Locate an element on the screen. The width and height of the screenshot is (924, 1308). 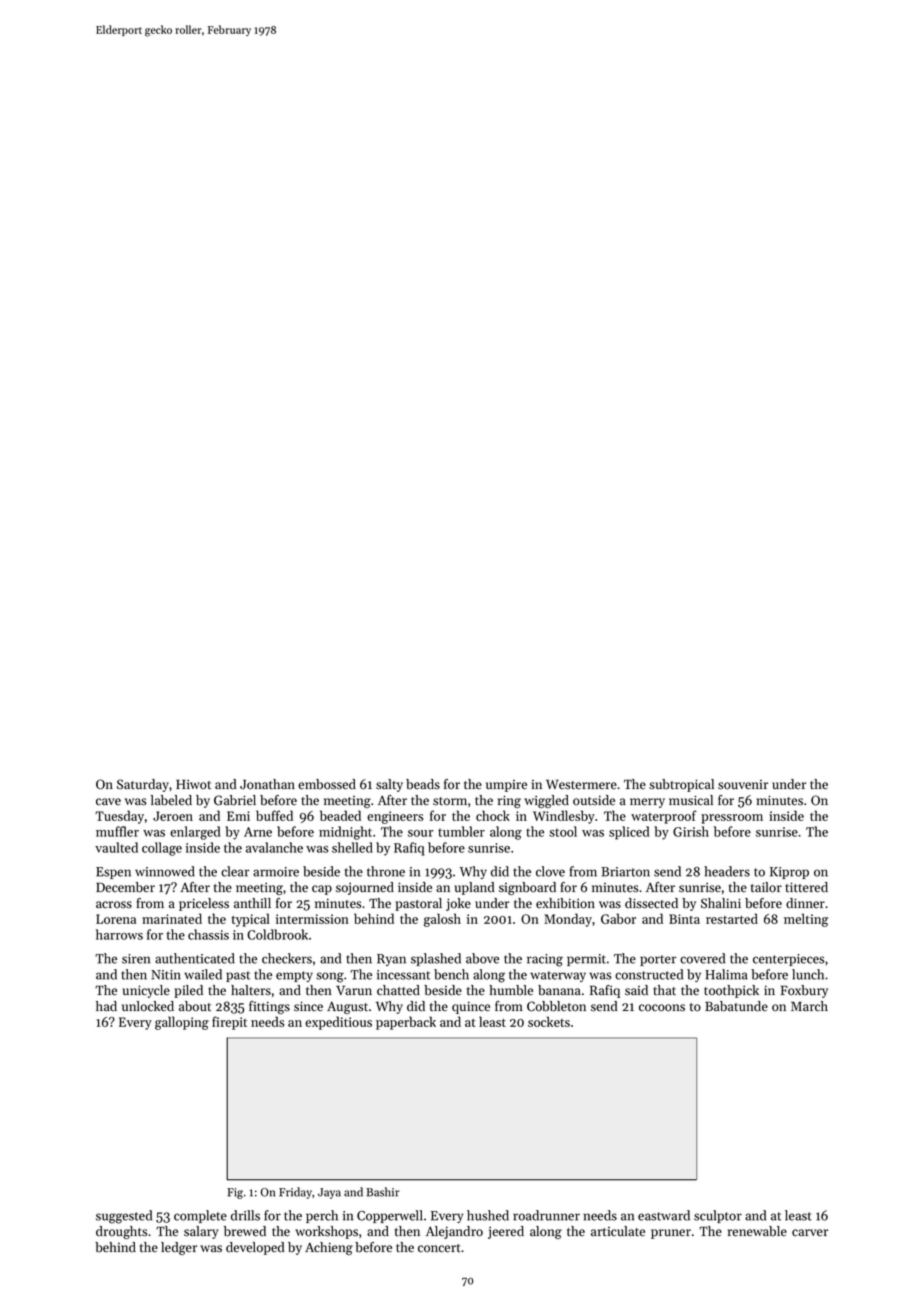
Achieng is located at coordinates (329, 1248).
